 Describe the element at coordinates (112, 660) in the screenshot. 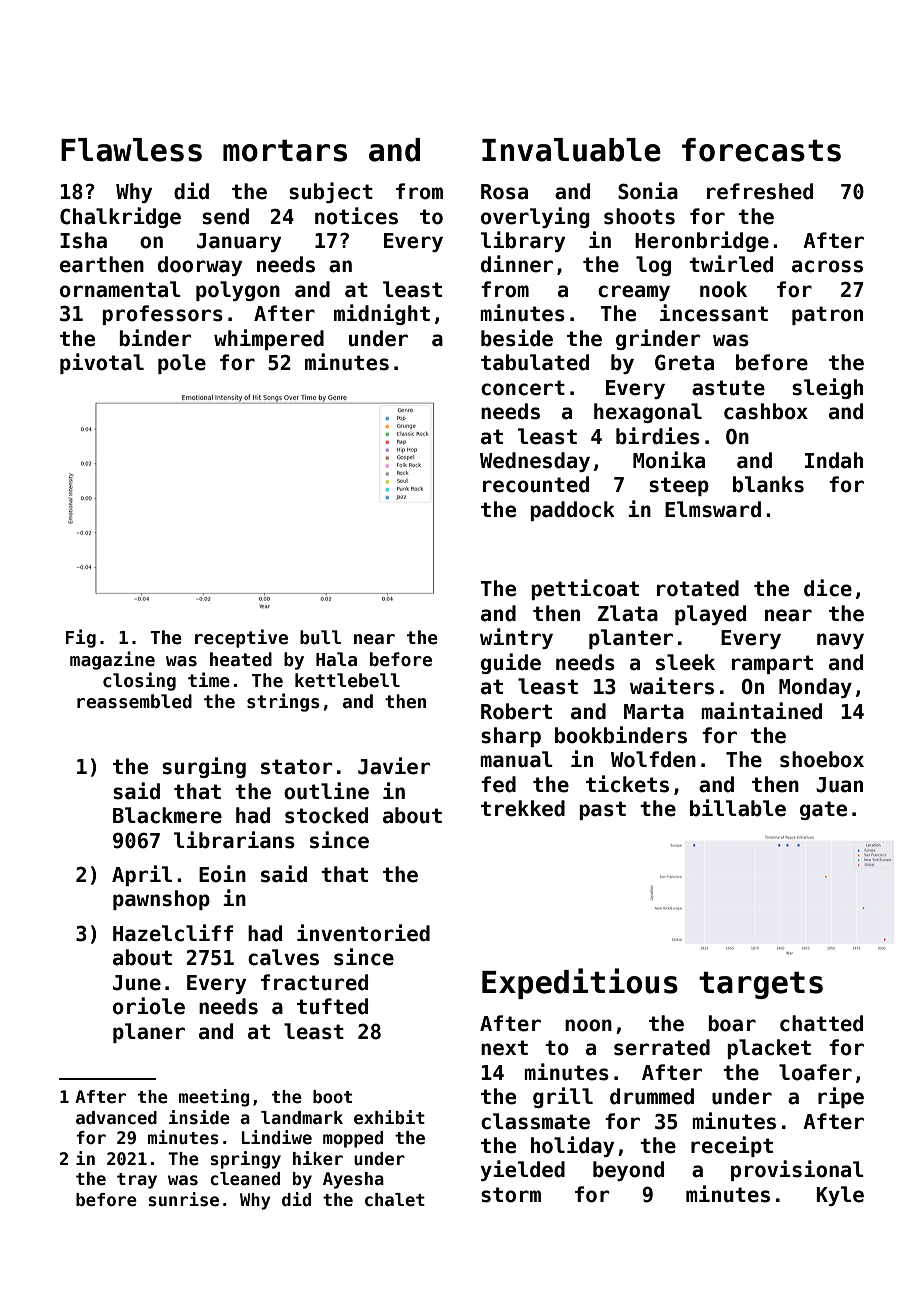

I see `magazine` at that location.
